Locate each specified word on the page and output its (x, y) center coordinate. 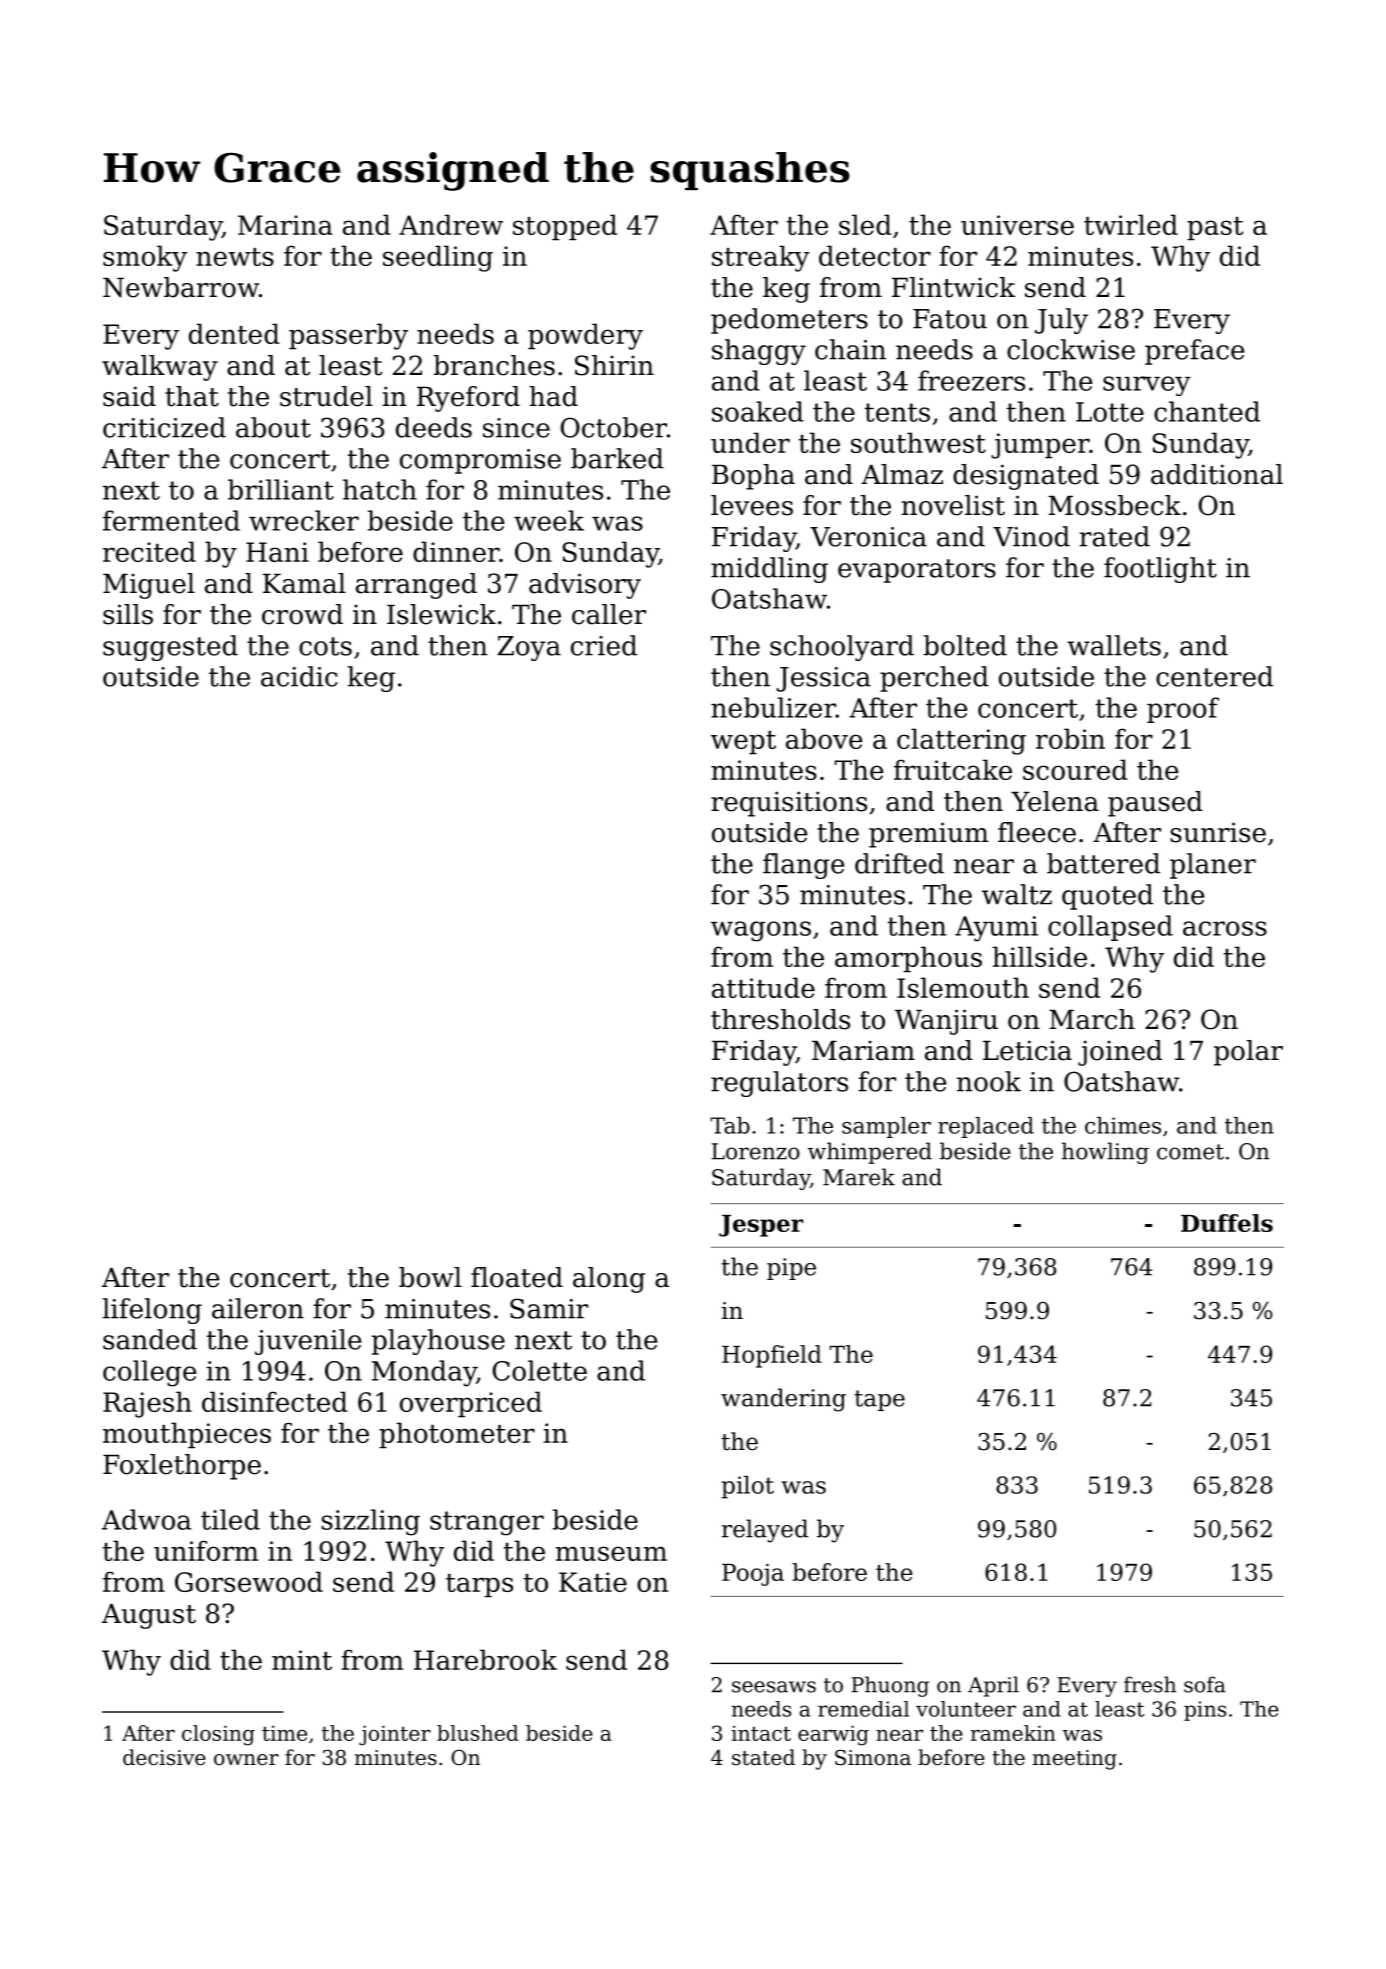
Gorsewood (249, 1581)
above (824, 738)
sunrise (1218, 832)
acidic (299, 676)
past (1215, 228)
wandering (783, 1400)
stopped (565, 227)
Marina (285, 225)
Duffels (1227, 1223)
